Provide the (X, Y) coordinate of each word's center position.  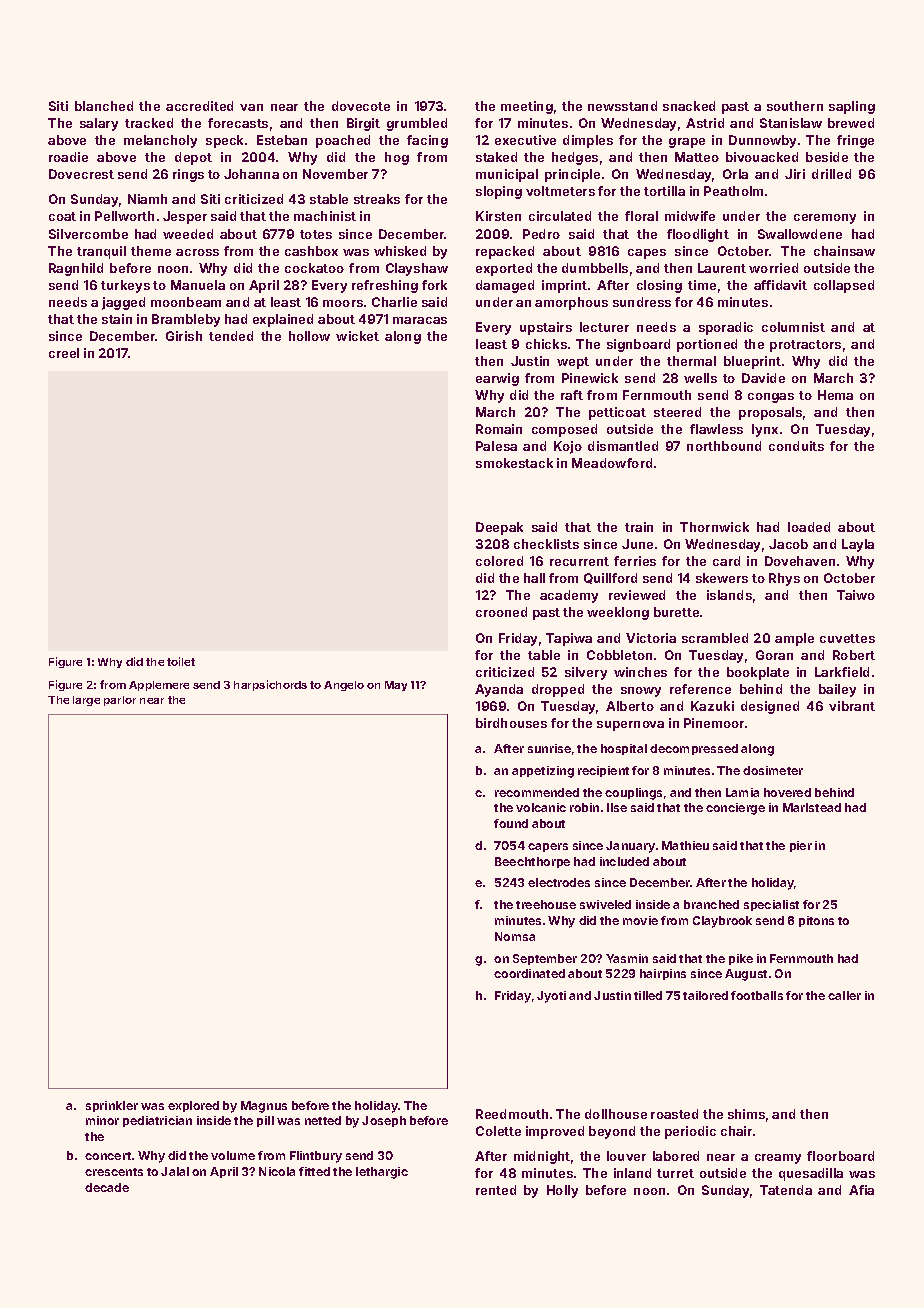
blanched (104, 106)
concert (108, 1156)
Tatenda (786, 1190)
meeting (527, 107)
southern (795, 106)
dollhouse (616, 1114)
